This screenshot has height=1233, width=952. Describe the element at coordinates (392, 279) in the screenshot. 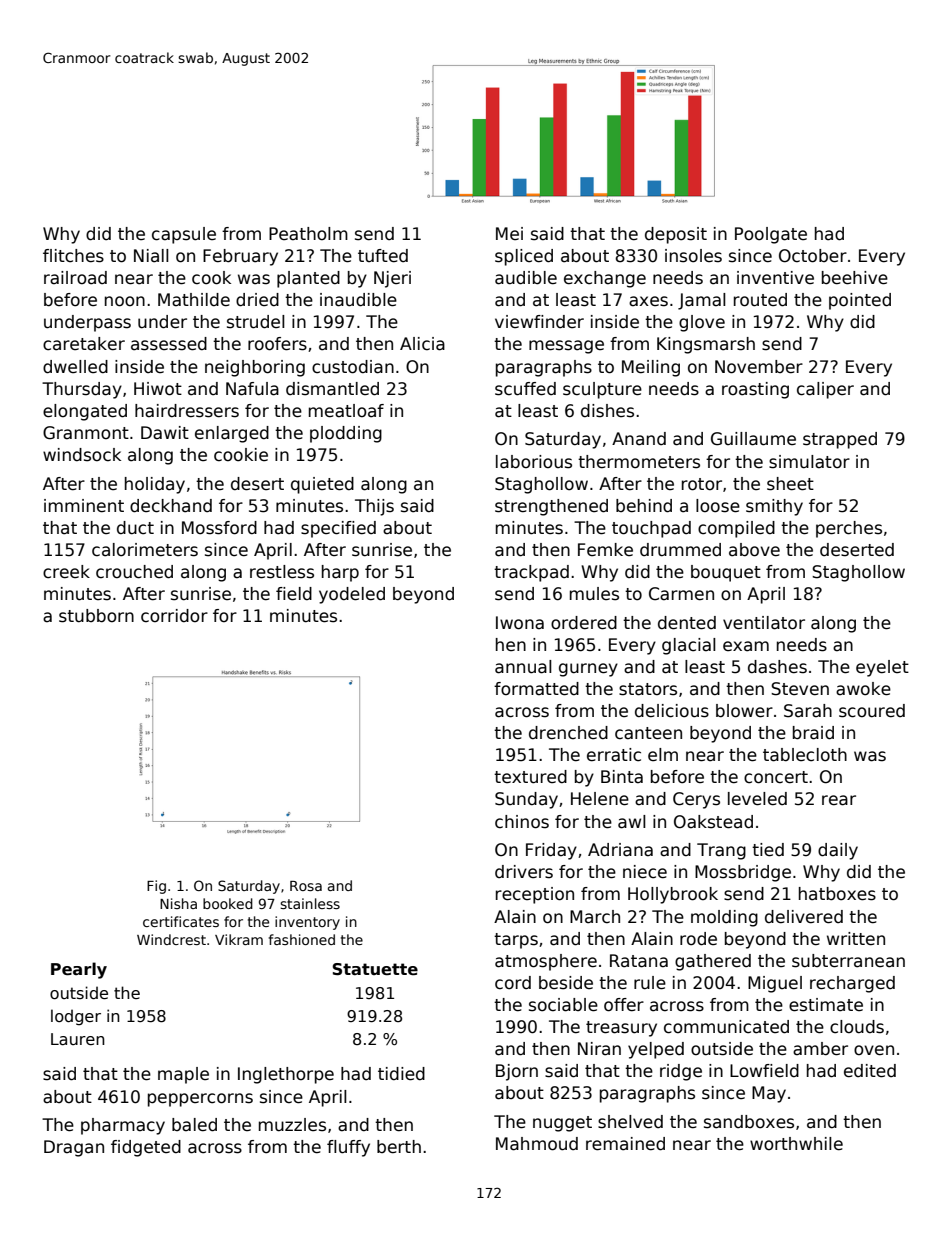

I see `Njeri` at that location.
